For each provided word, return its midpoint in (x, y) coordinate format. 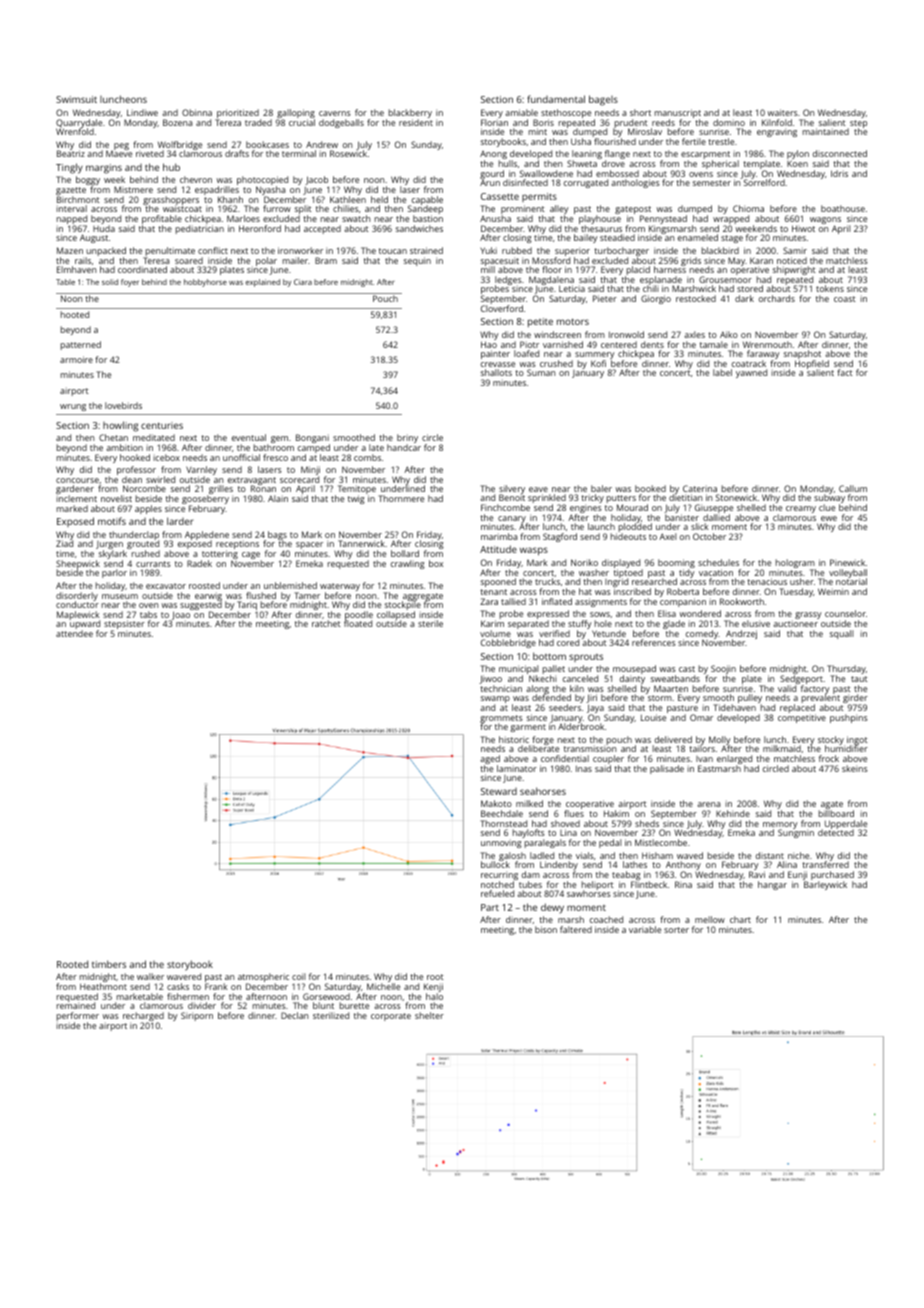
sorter (676, 930)
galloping (296, 113)
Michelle (383, 986)
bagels (603, 100)
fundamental (556, 99)
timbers (109, 964)
